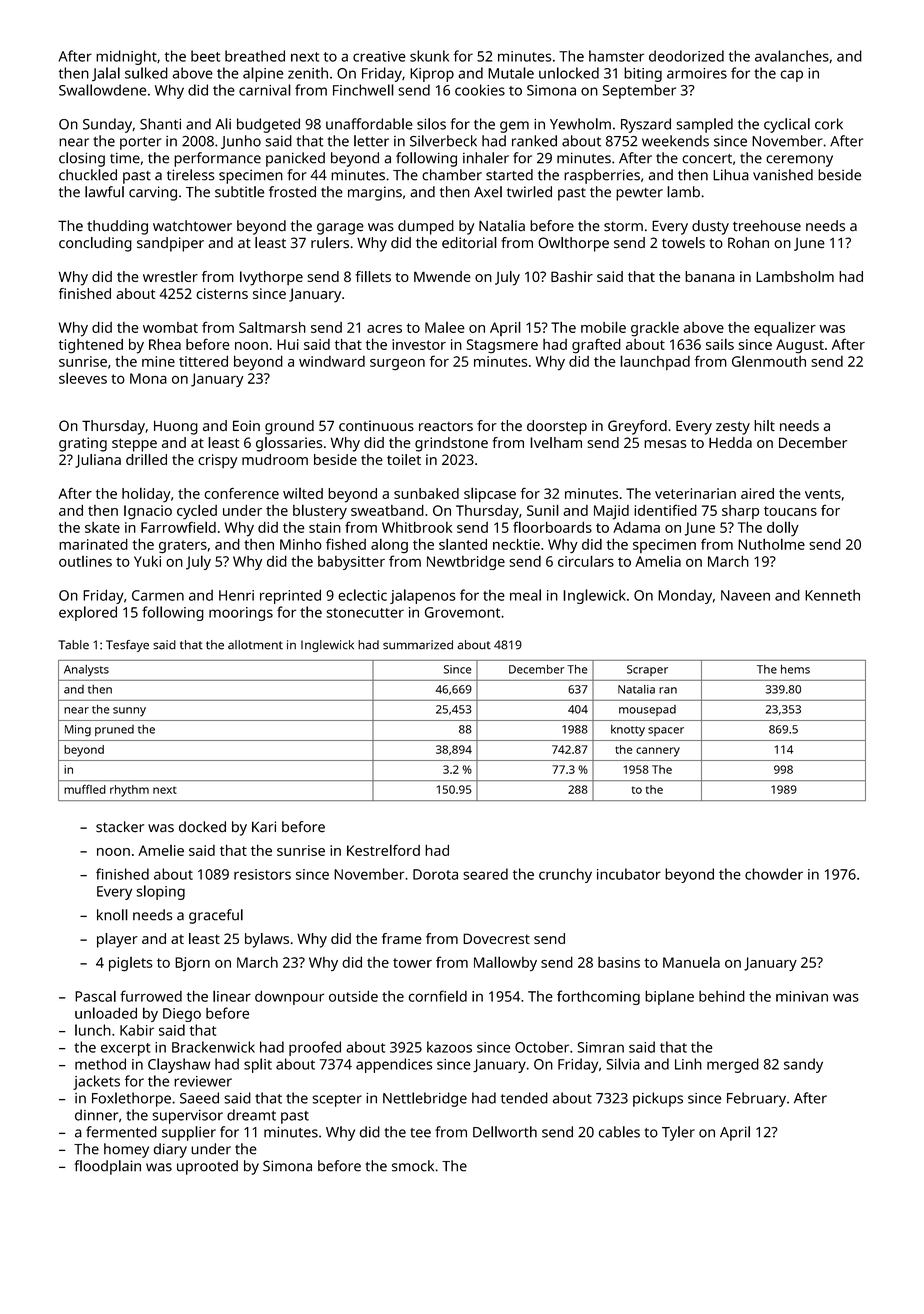 Image resolution: width=924 pixels, height=1314 pixels. I want to click on February, so click(756, 1099).
